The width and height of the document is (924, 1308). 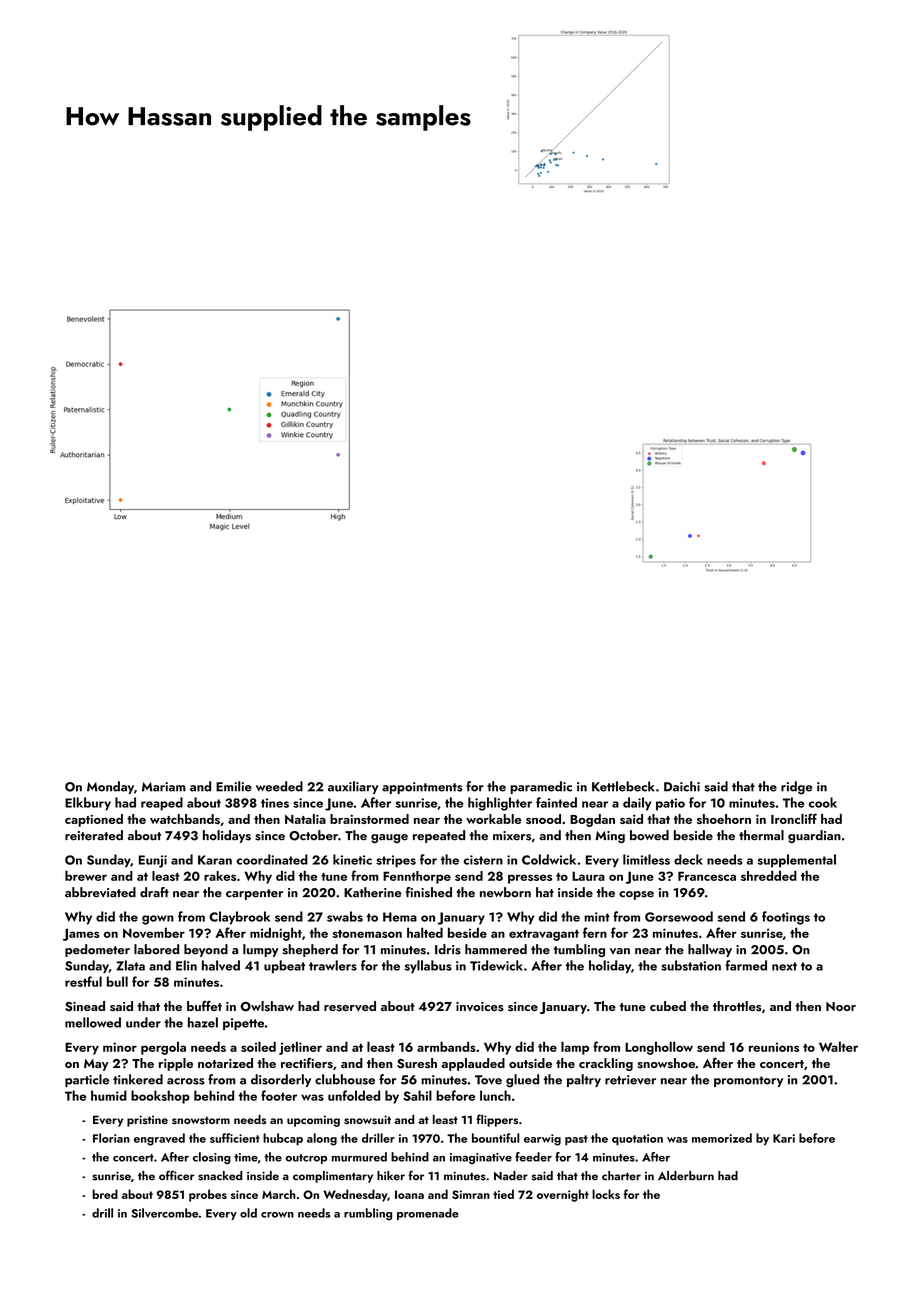 I want to click on lamp, so click(x=575, y=1048).
